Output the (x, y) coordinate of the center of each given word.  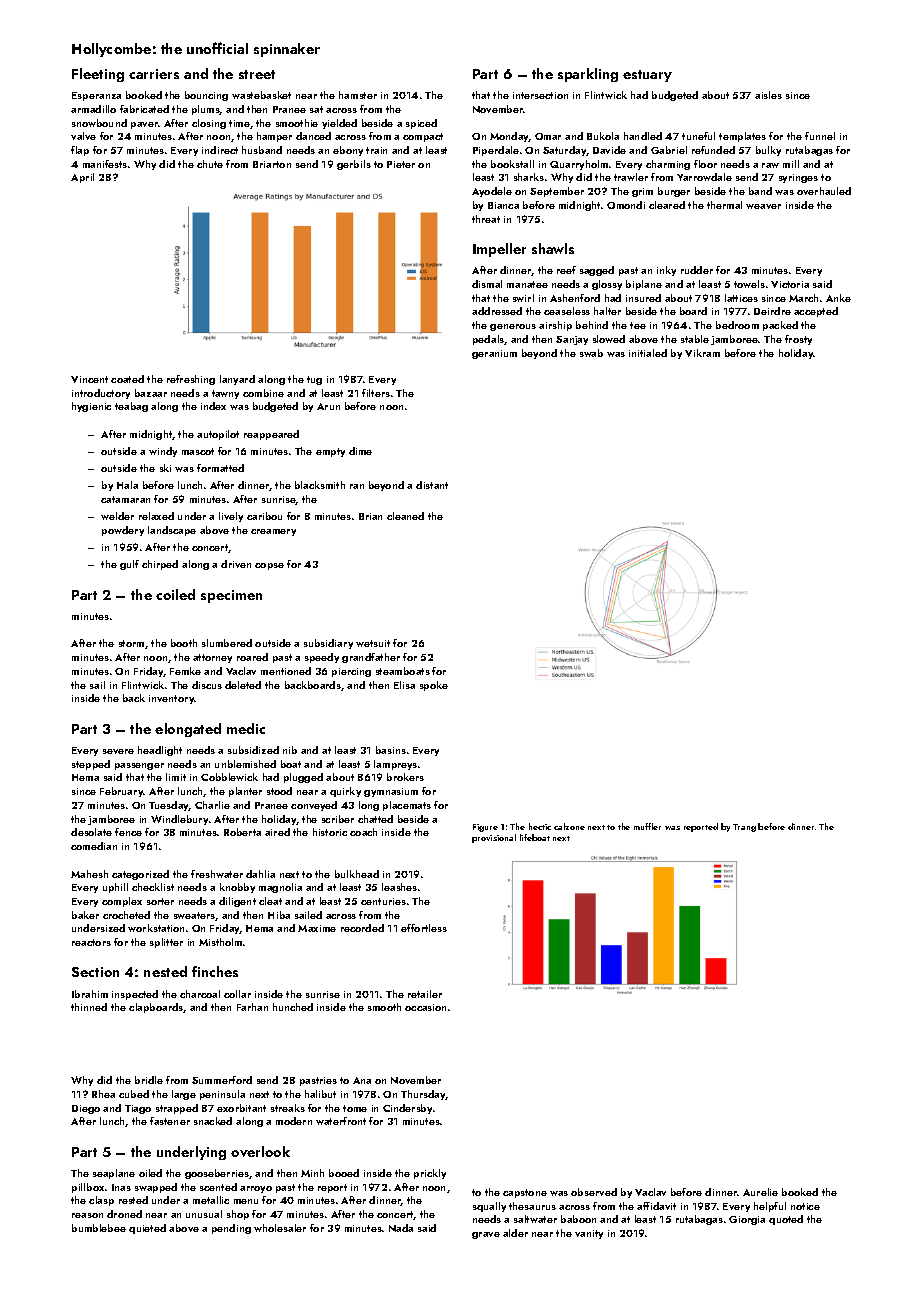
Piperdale (496, 151)
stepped (91, 765)
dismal (487, 284)
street (257, 74)
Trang (744, 828)
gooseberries (217, 1174)
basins (391, 750)
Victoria (790, 284)
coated (127, 379)
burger (674, 192)
